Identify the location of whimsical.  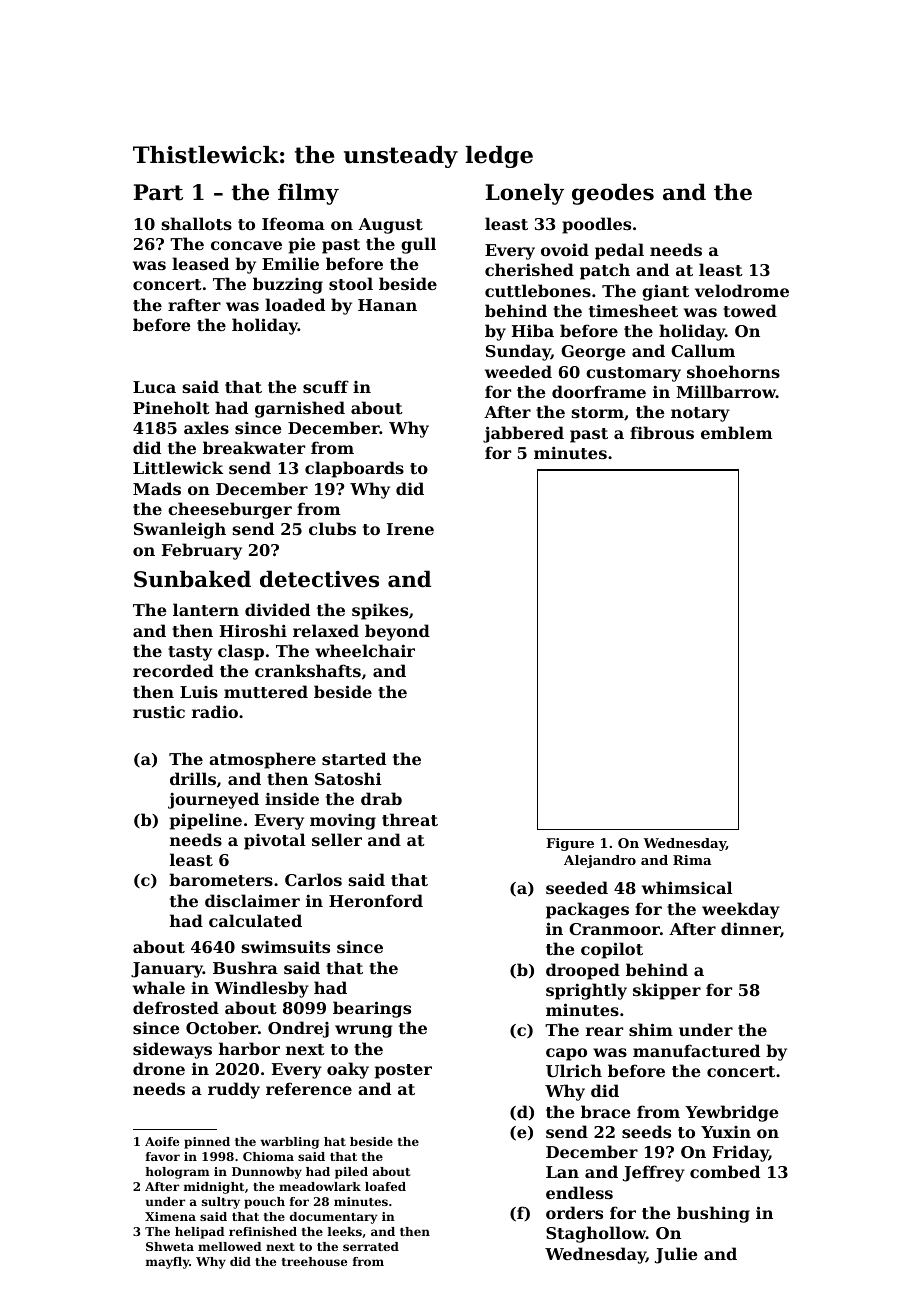
(687, 887).
